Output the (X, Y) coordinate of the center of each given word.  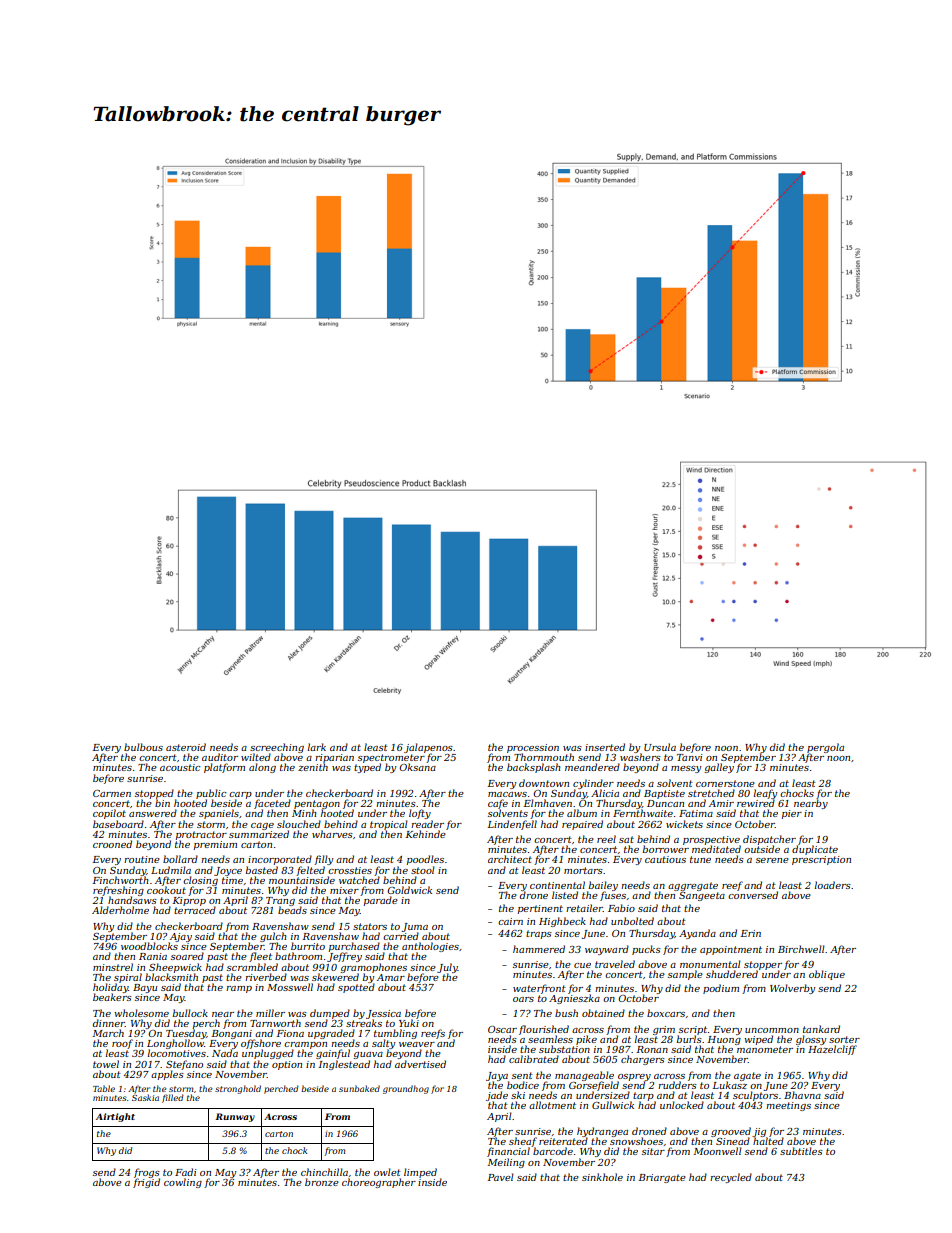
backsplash (533, 768)
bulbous (143, 747)
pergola (825, 748)
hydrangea (602, 1132)
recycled (731, 1178)
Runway (235, 1117)
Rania (153, 956)
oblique (827, 975)
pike (586, 1040)
